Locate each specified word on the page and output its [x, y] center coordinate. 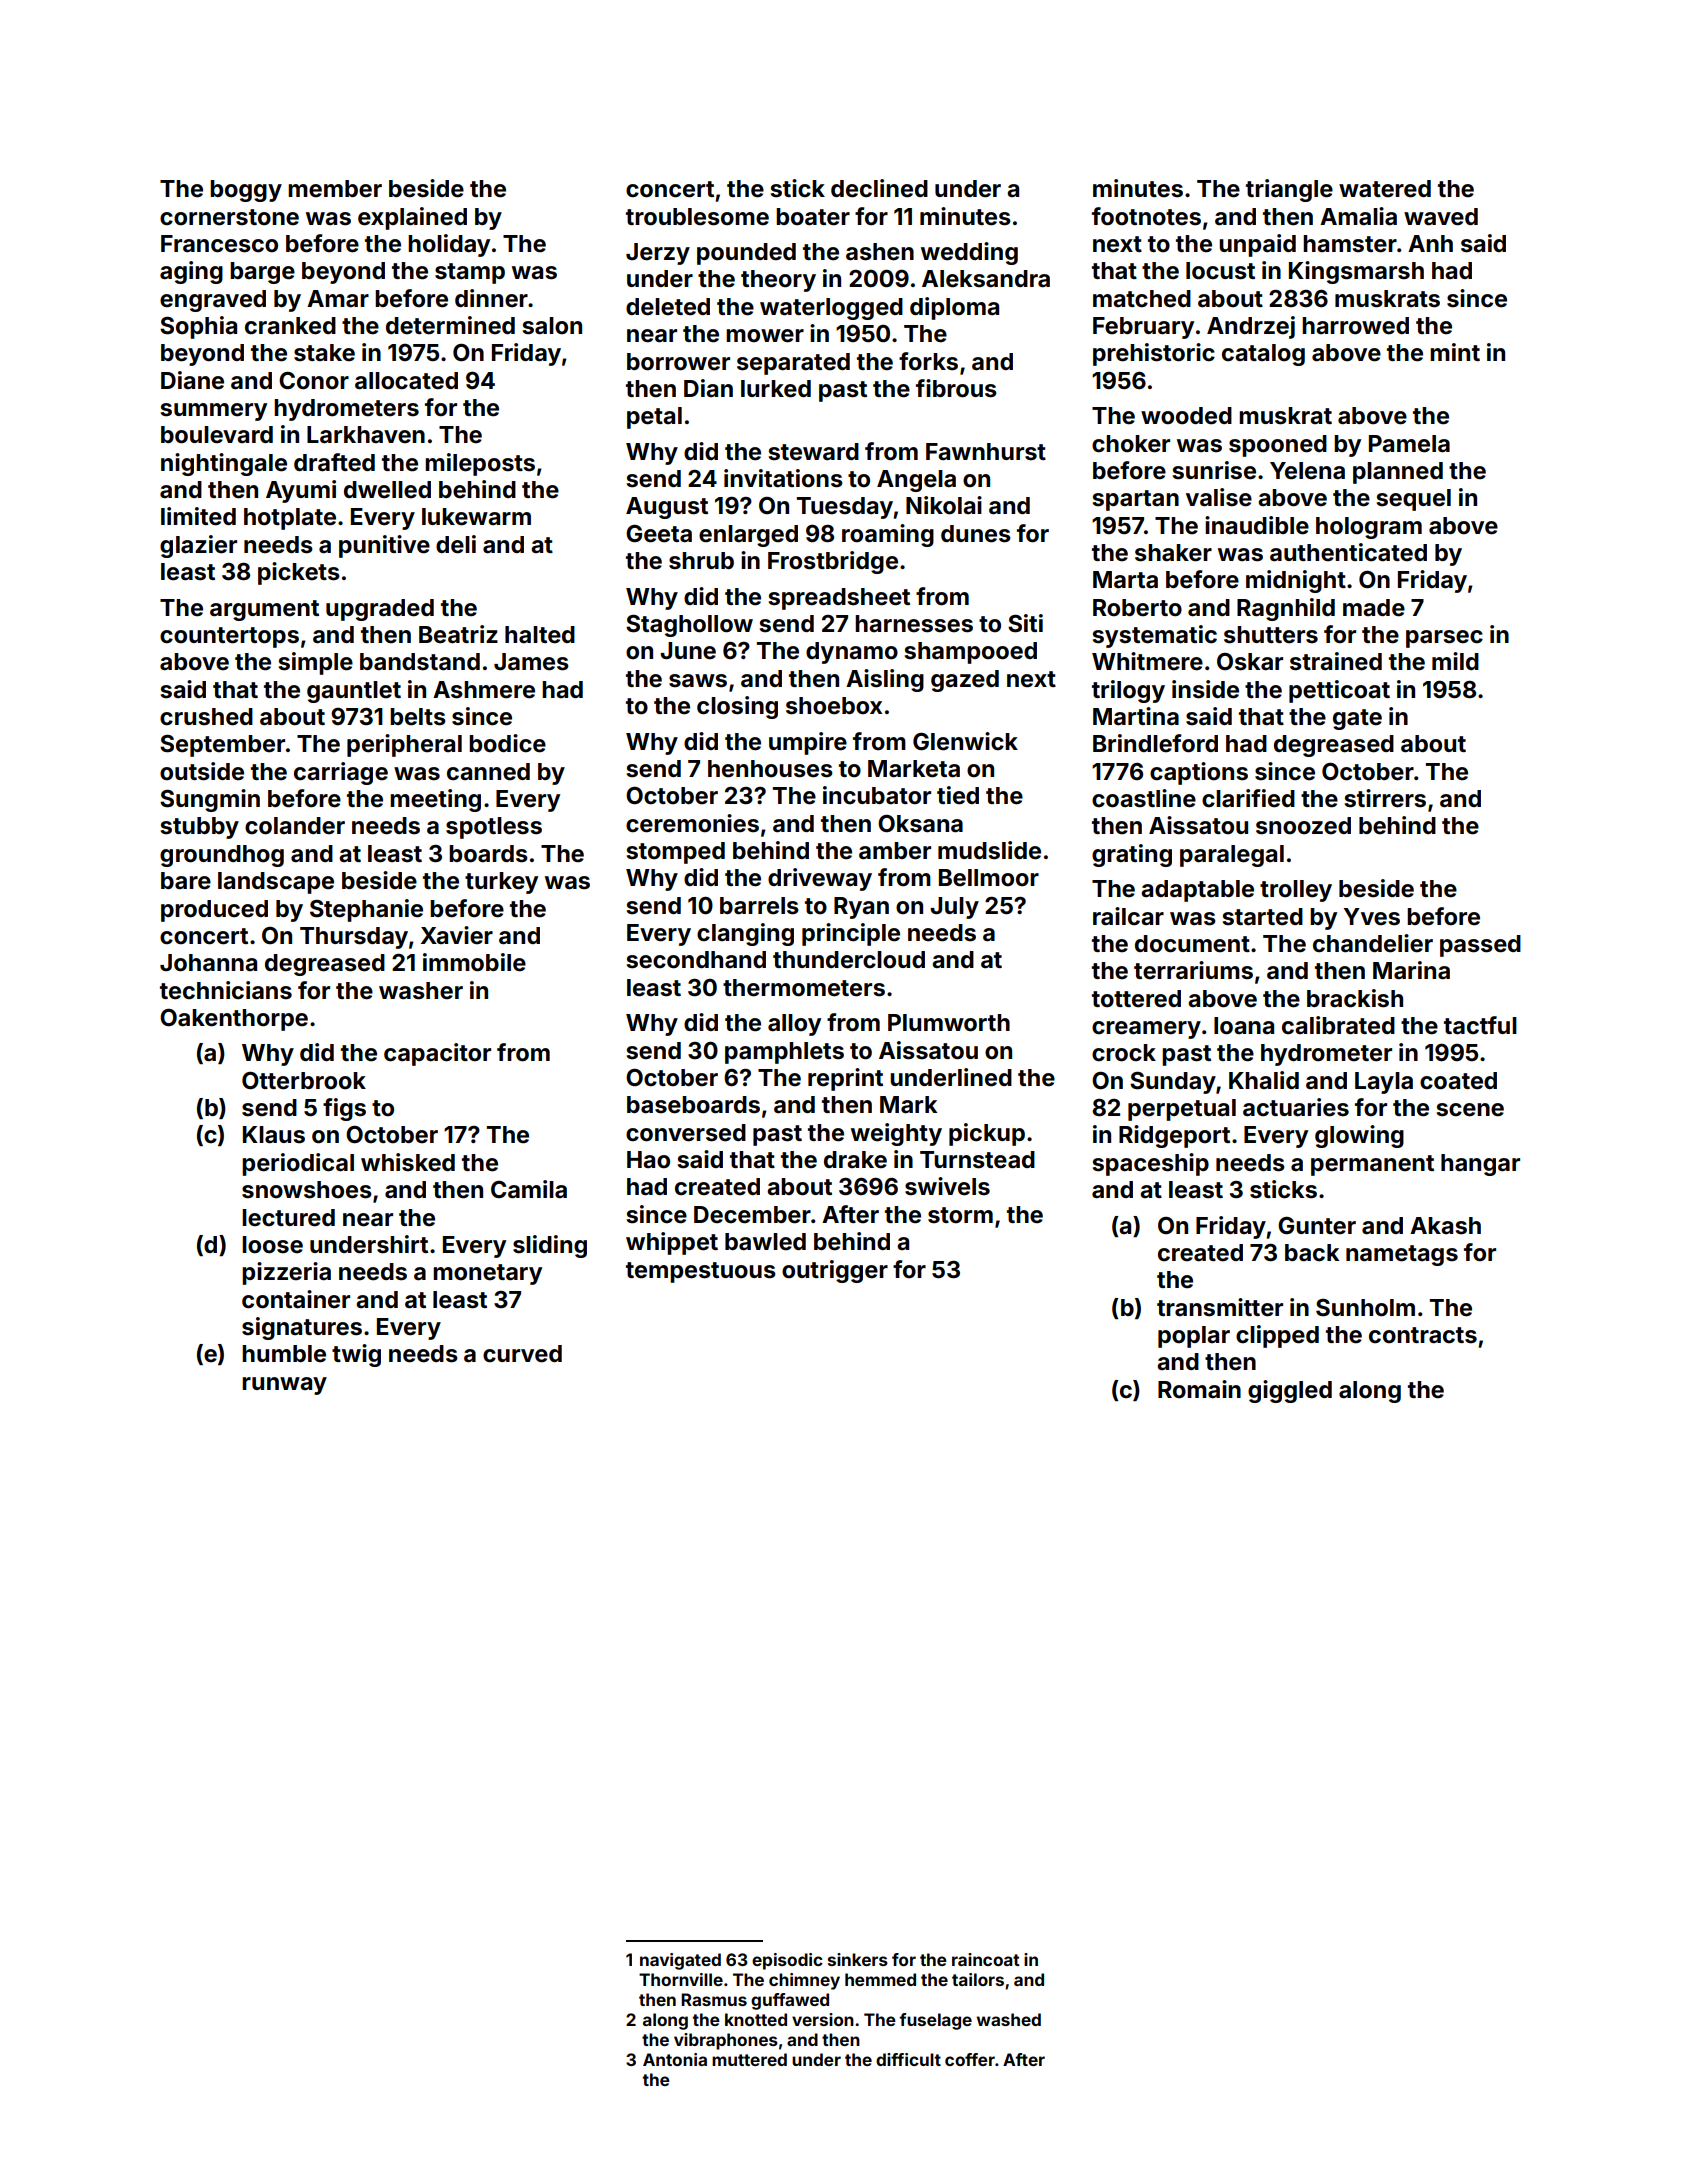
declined [879, 188]
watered [1385, 189]
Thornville [681, 1979]
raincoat [986, 1959]
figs [344, 1109]
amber [895, 851]
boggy [246, 191]
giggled [1290, 1391]
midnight [1296, 581]
